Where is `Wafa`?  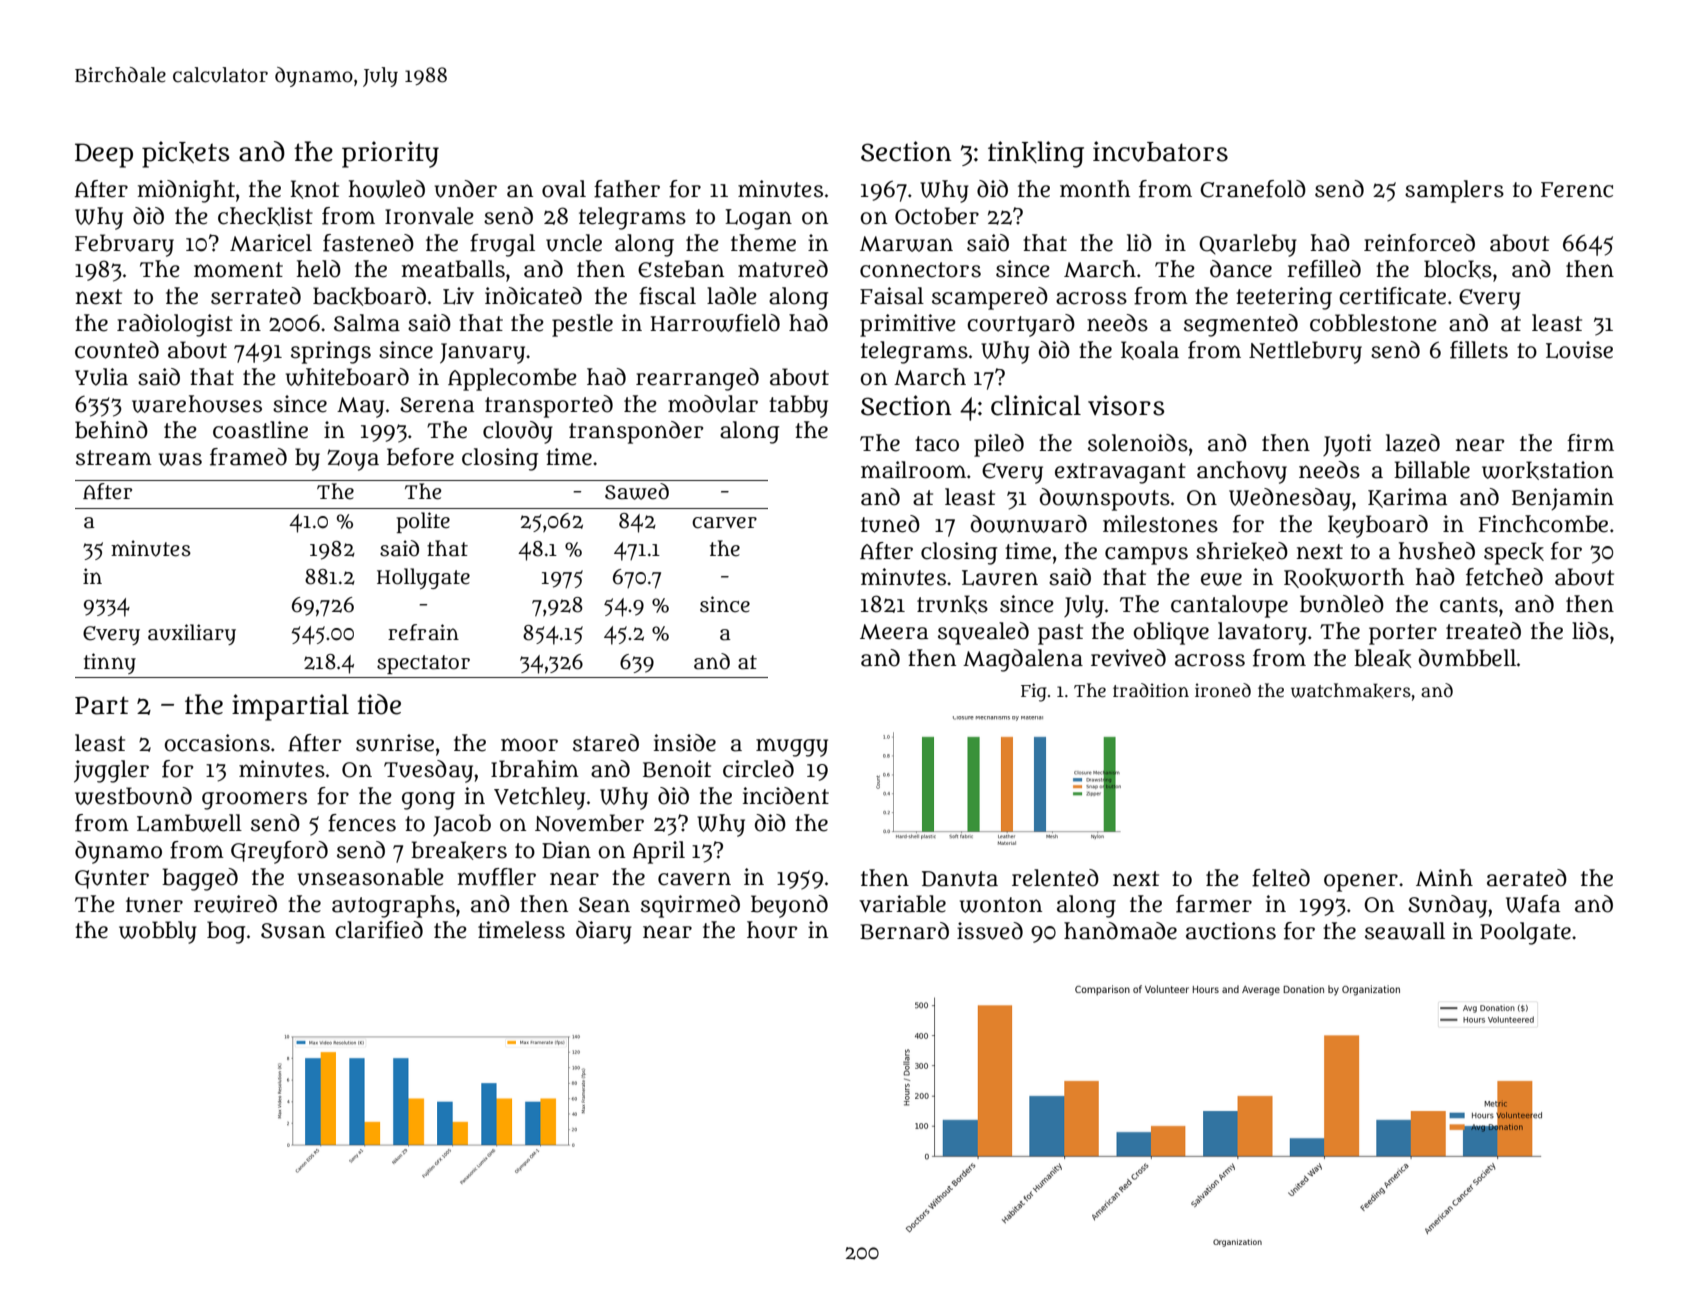
Wafa is located at coordinates (1533, 904).
